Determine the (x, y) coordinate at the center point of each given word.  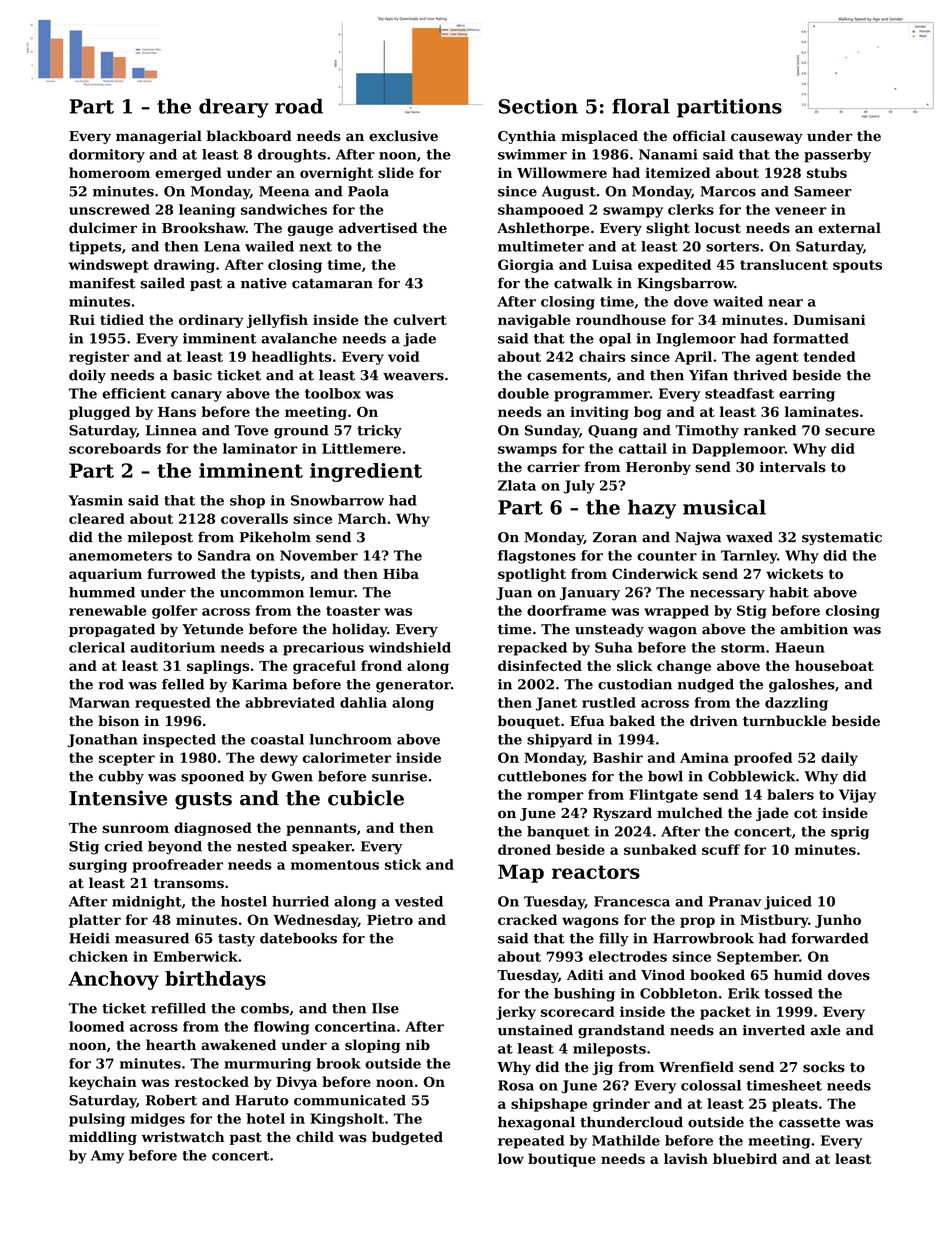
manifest (102, 283)
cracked (527, 919)
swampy (633, 212)
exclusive (403, 136)
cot (805, 813)
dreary (234, 108)
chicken (98, 956)
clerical (97, 647)
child (315, 1137)
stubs (827, 172)
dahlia (363, 702)
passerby (837, 156)
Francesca (632, 901)
